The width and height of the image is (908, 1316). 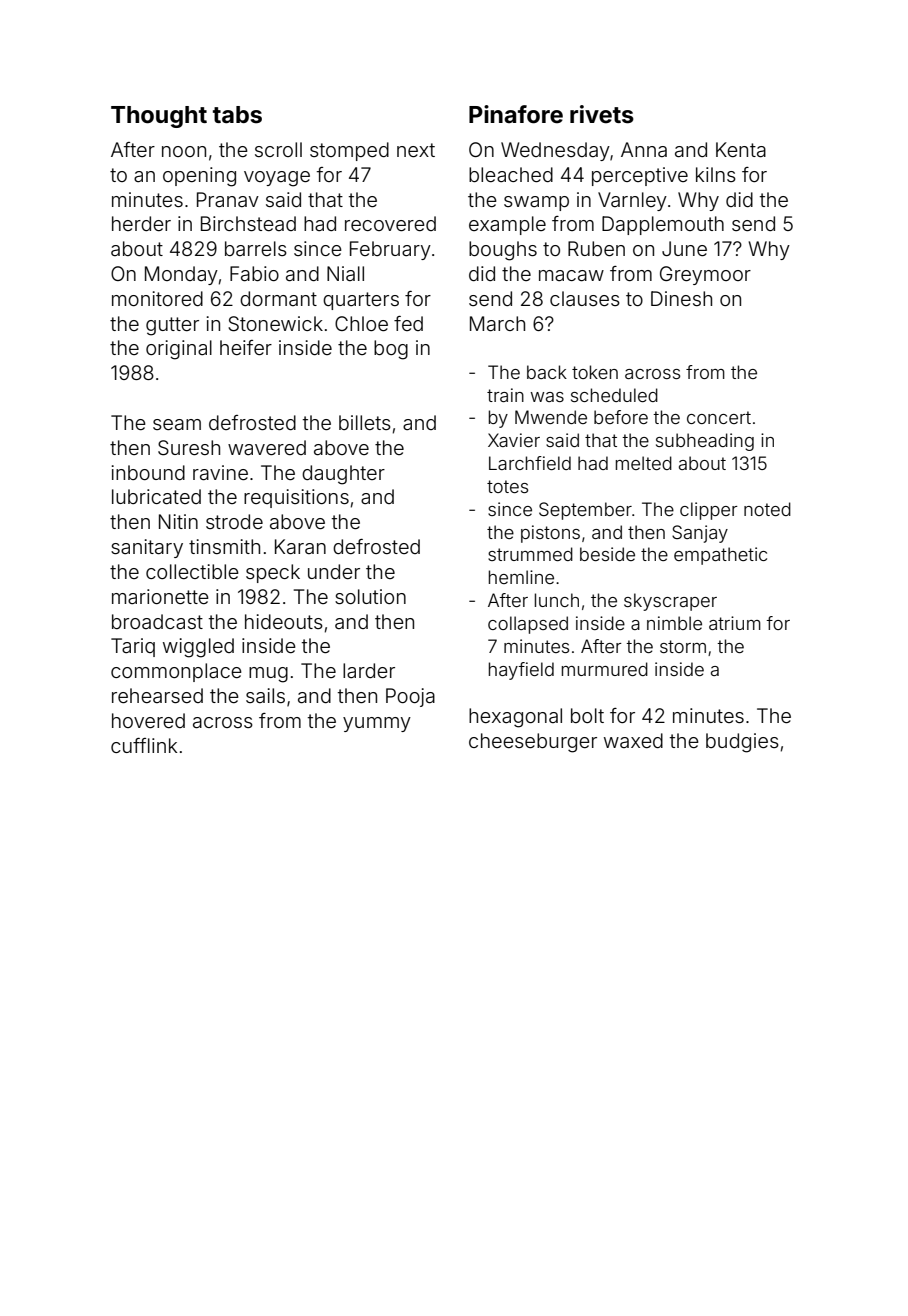 I want to click on tabs, so click(x=237, y=115).
